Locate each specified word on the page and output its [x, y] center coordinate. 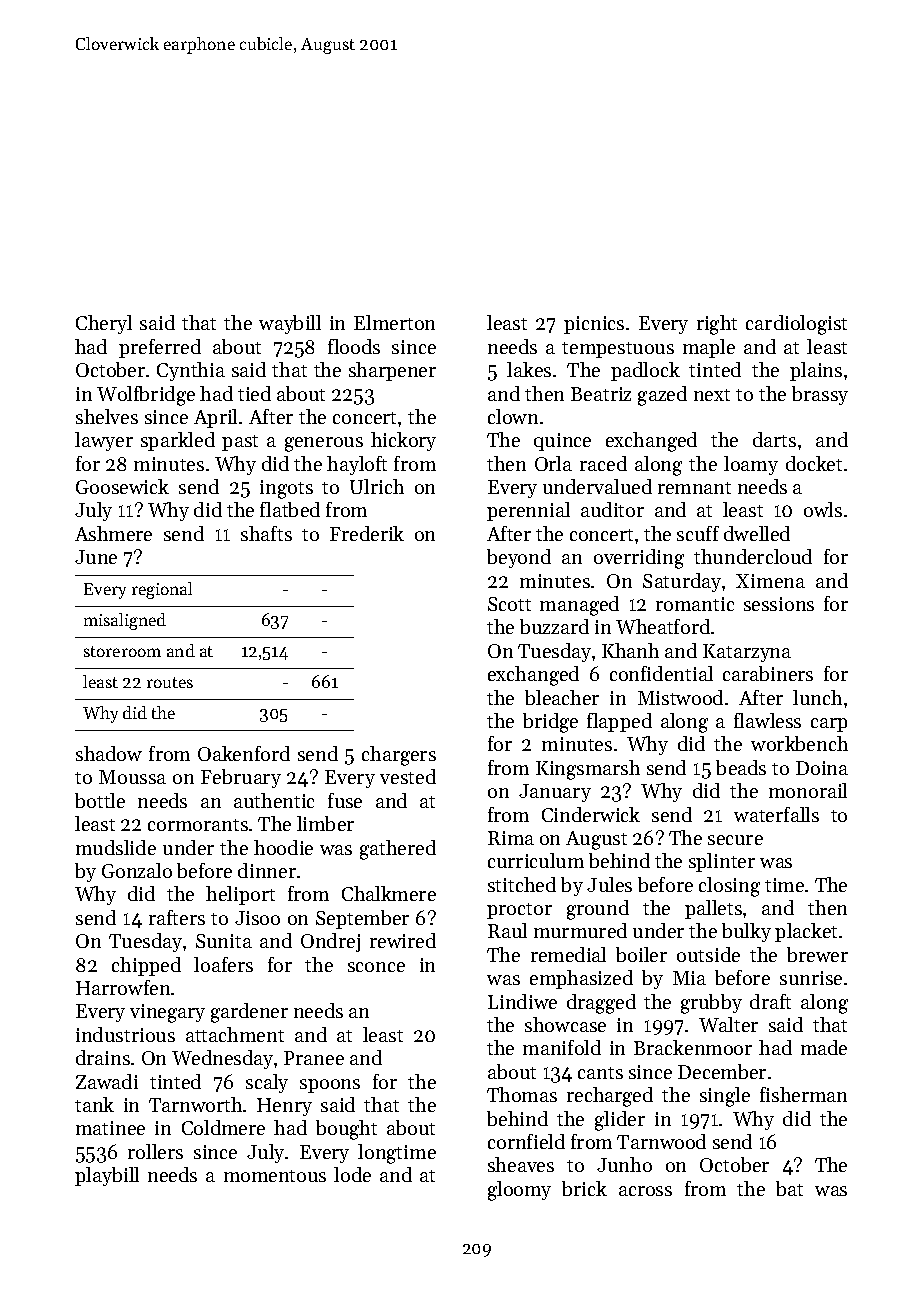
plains [816, 371]
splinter [722, 862]
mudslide [116, 847]
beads [741, 767]
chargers [399, 756]
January [555, 793]
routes [170, 682]
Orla [553, 463]
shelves [107, 416]
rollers [155, 1151]
